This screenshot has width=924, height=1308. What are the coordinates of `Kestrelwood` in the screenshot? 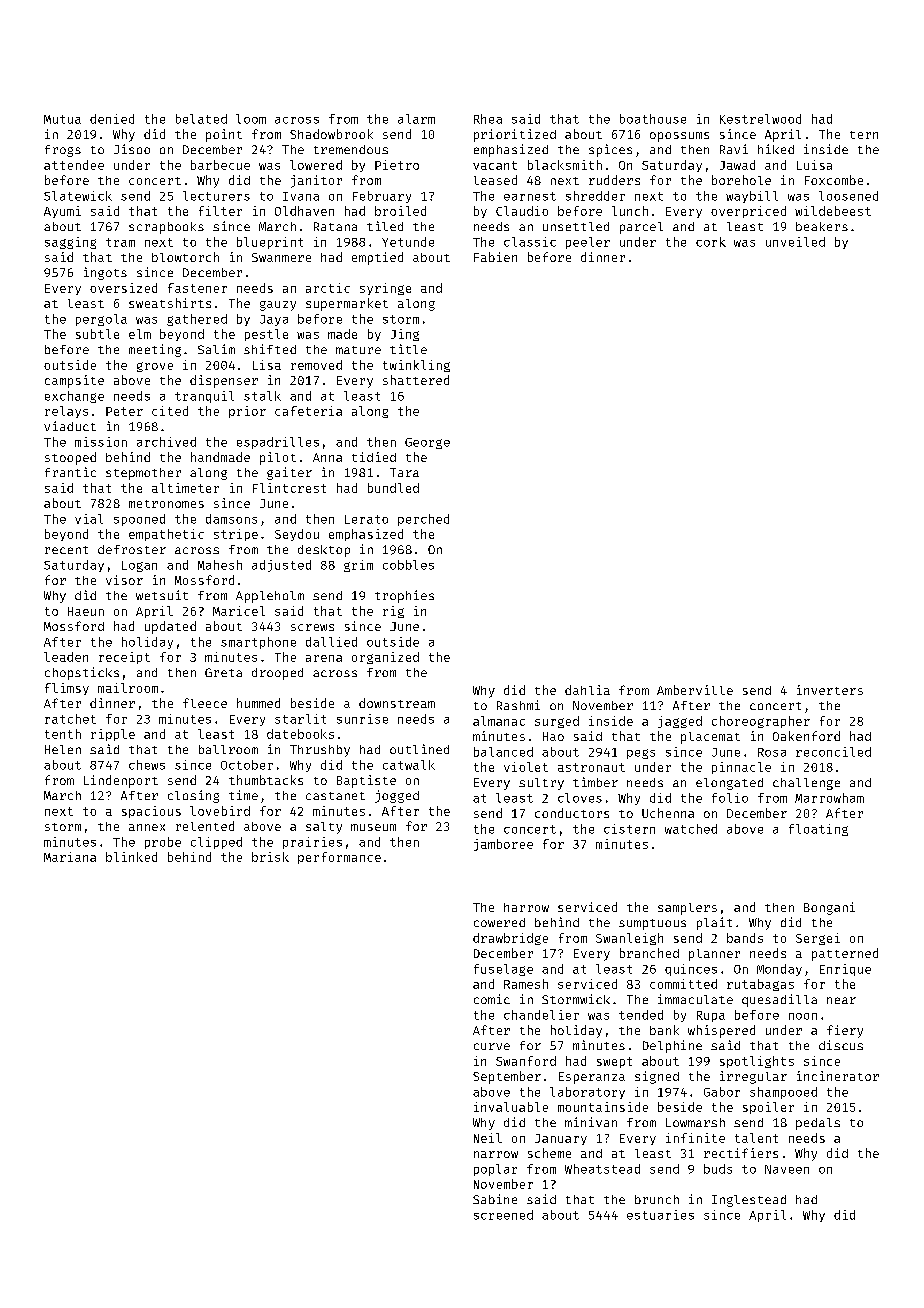 It's located at (760, 119).
